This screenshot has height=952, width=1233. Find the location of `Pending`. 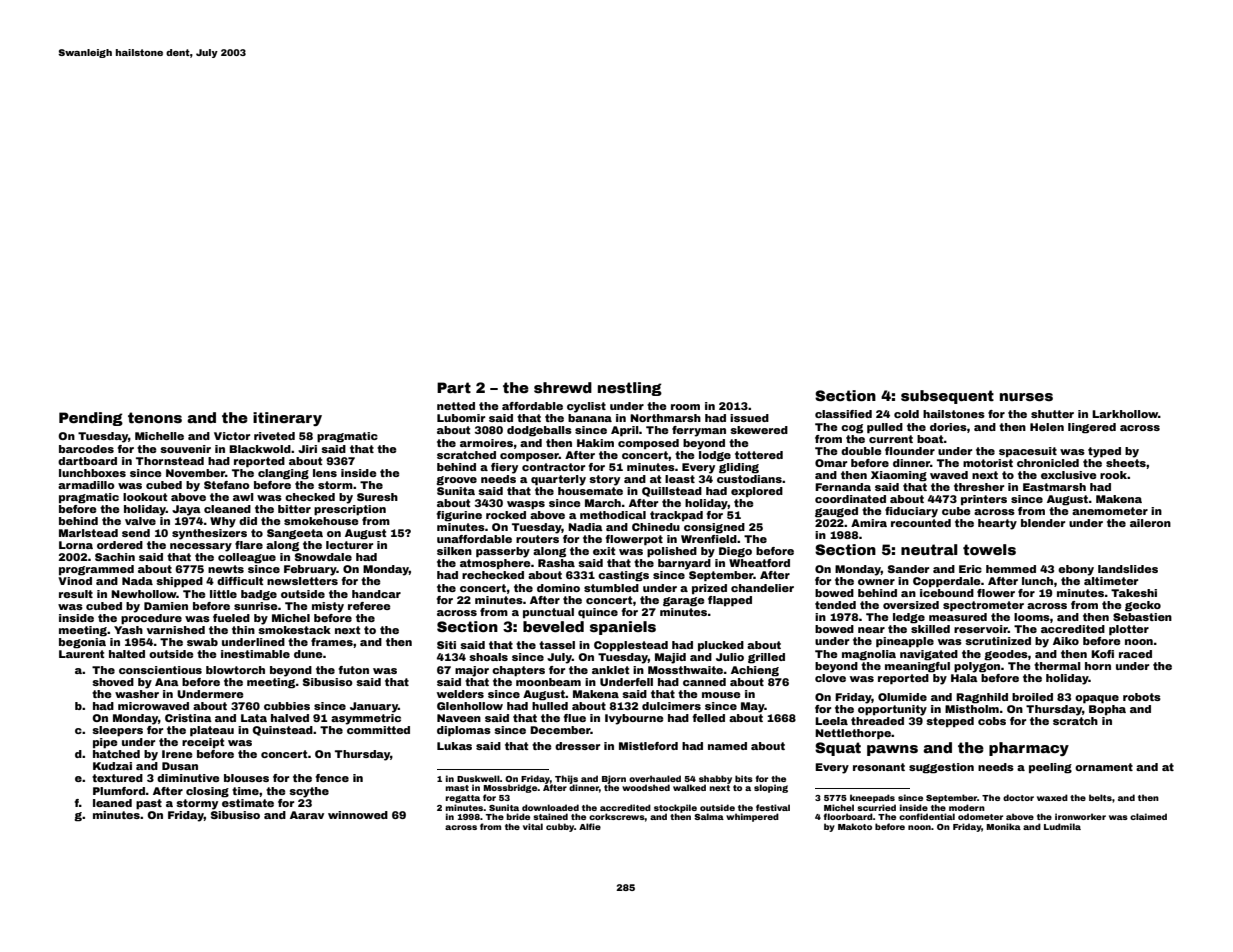

Pending is located at coordinates (91, 419).
